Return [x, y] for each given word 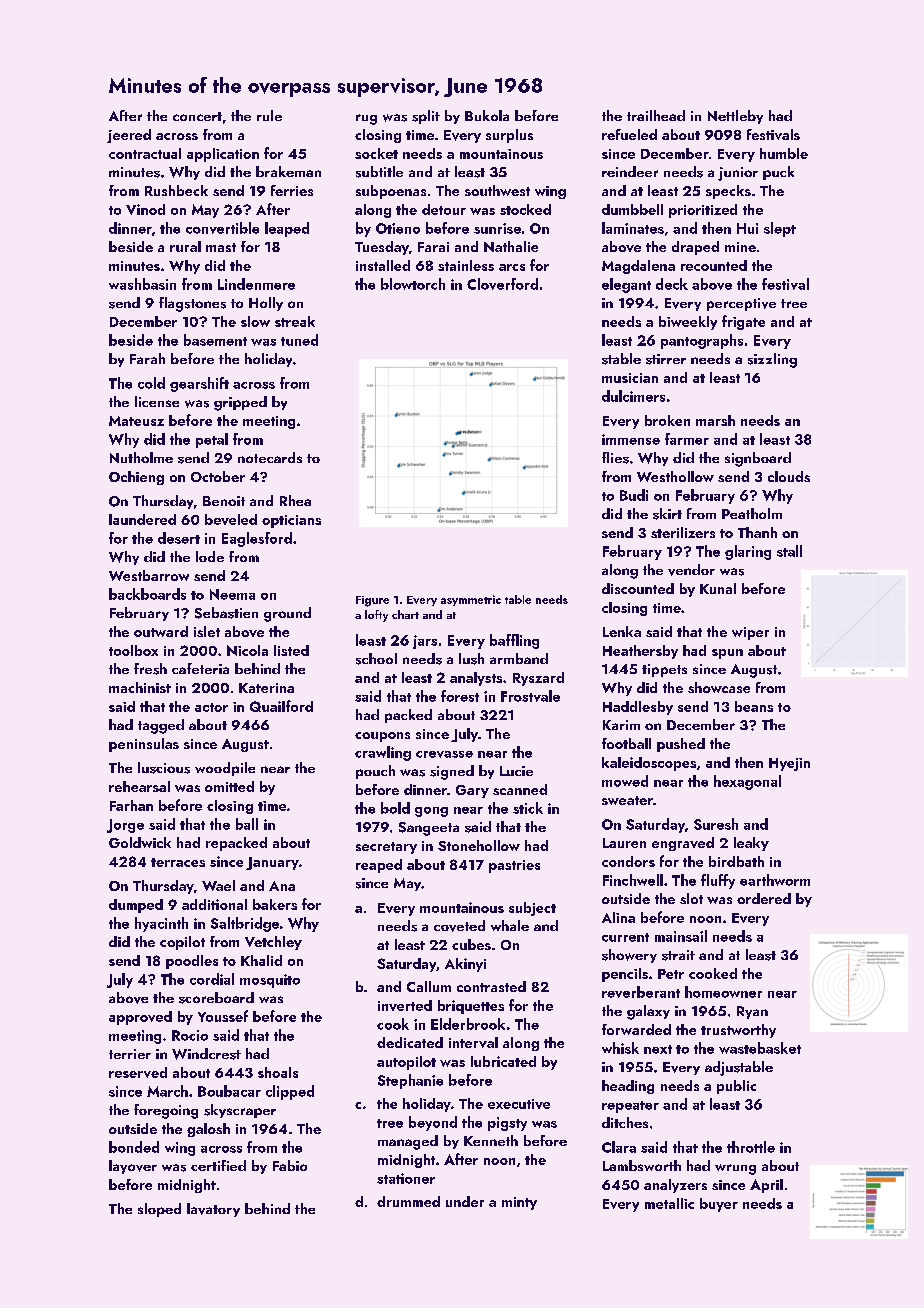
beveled [231, 519]
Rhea [295, 500]
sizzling [772, 360]
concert [197, 116]
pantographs [702, 341]
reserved [138, 1072]
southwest [497, 190]
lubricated [503, 1061]
